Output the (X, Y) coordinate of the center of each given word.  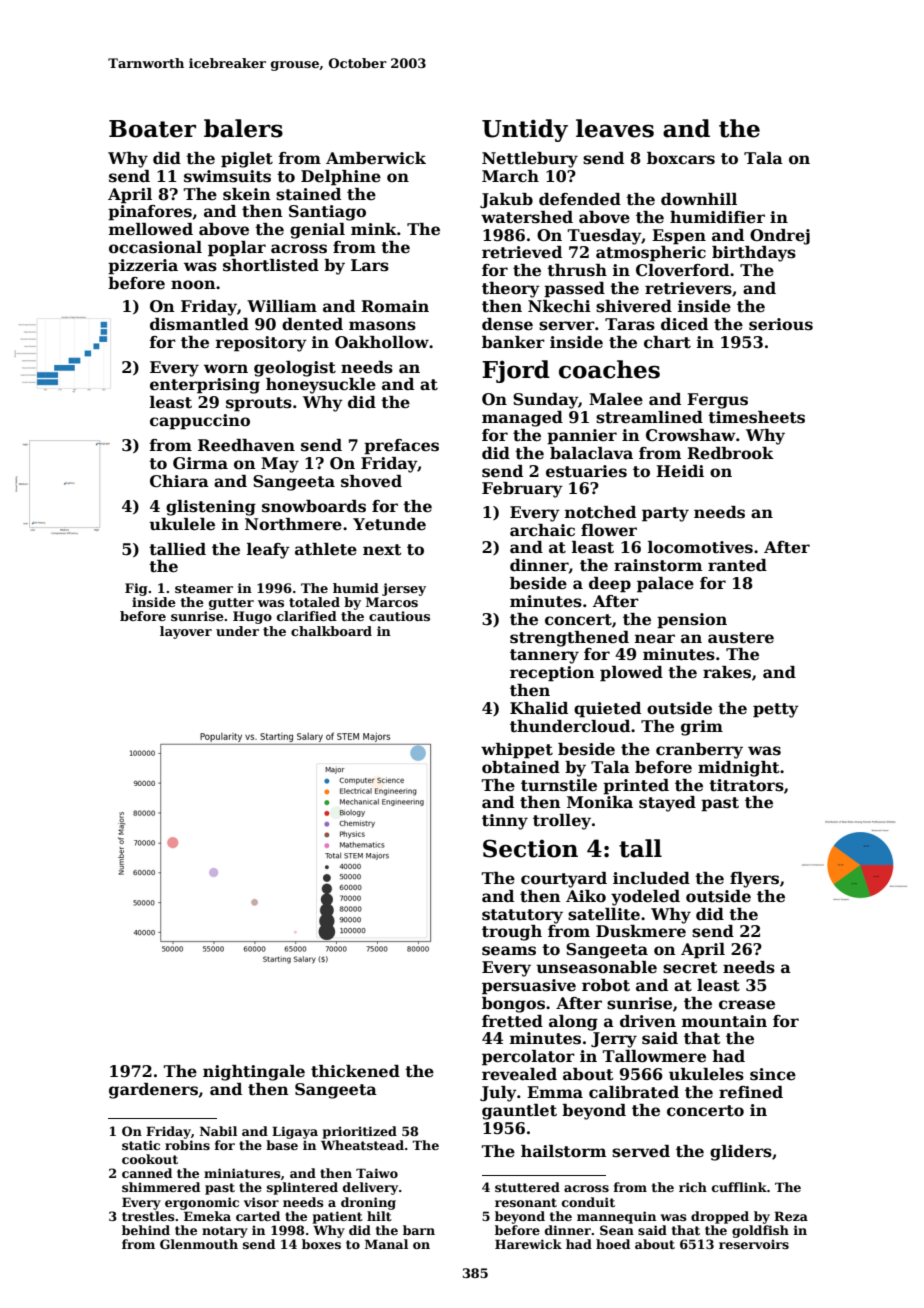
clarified (307, 616)
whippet (517, 751)
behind (146, 1230)
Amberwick (376, 158)
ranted (737, 565)
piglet (247, 160)
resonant (526, 1202)
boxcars (681, 158)
